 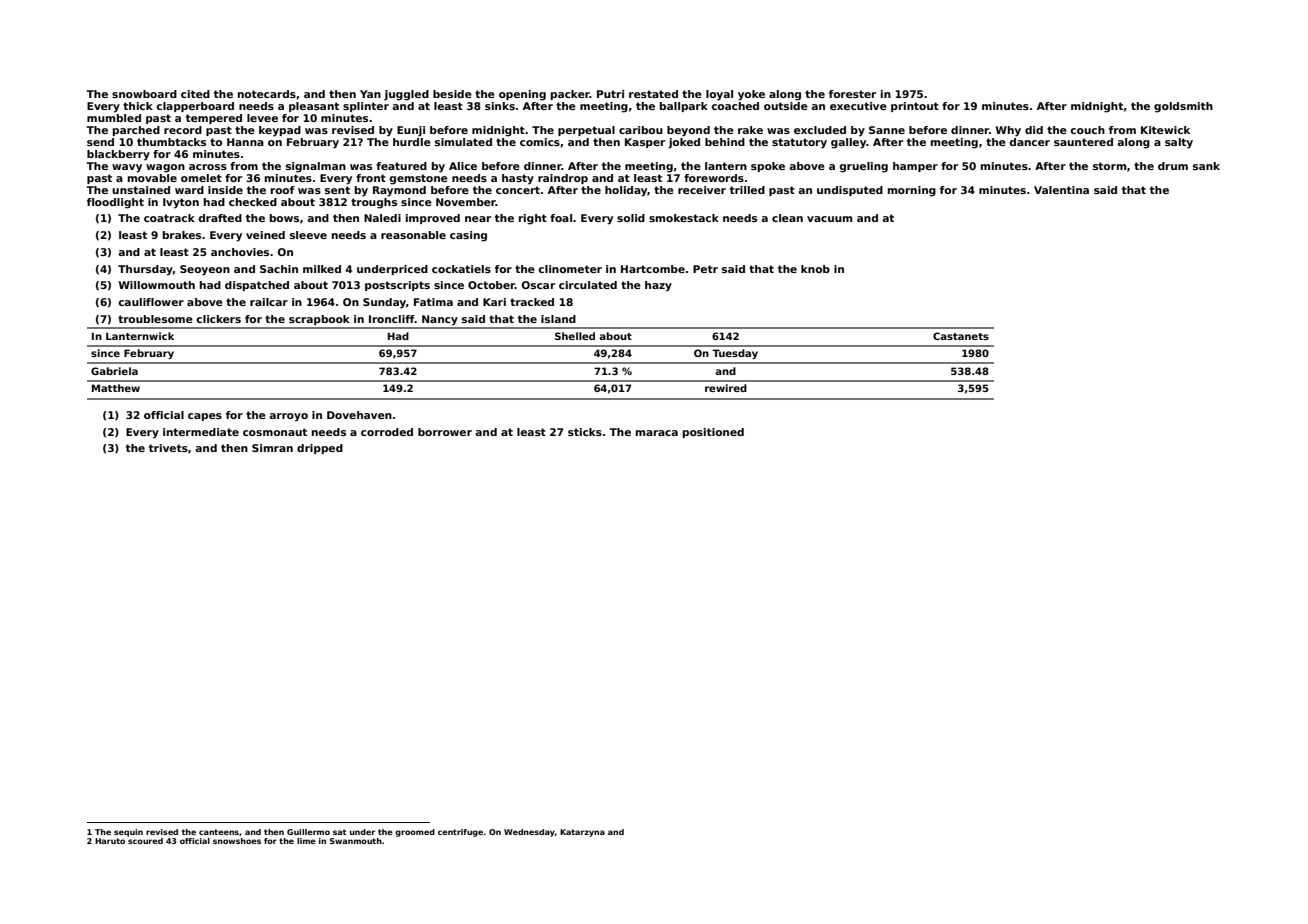 What do you see at coordinates (237, 841) in the screenshot?
I see `snowshoes` at bounding box center [237, 841].
